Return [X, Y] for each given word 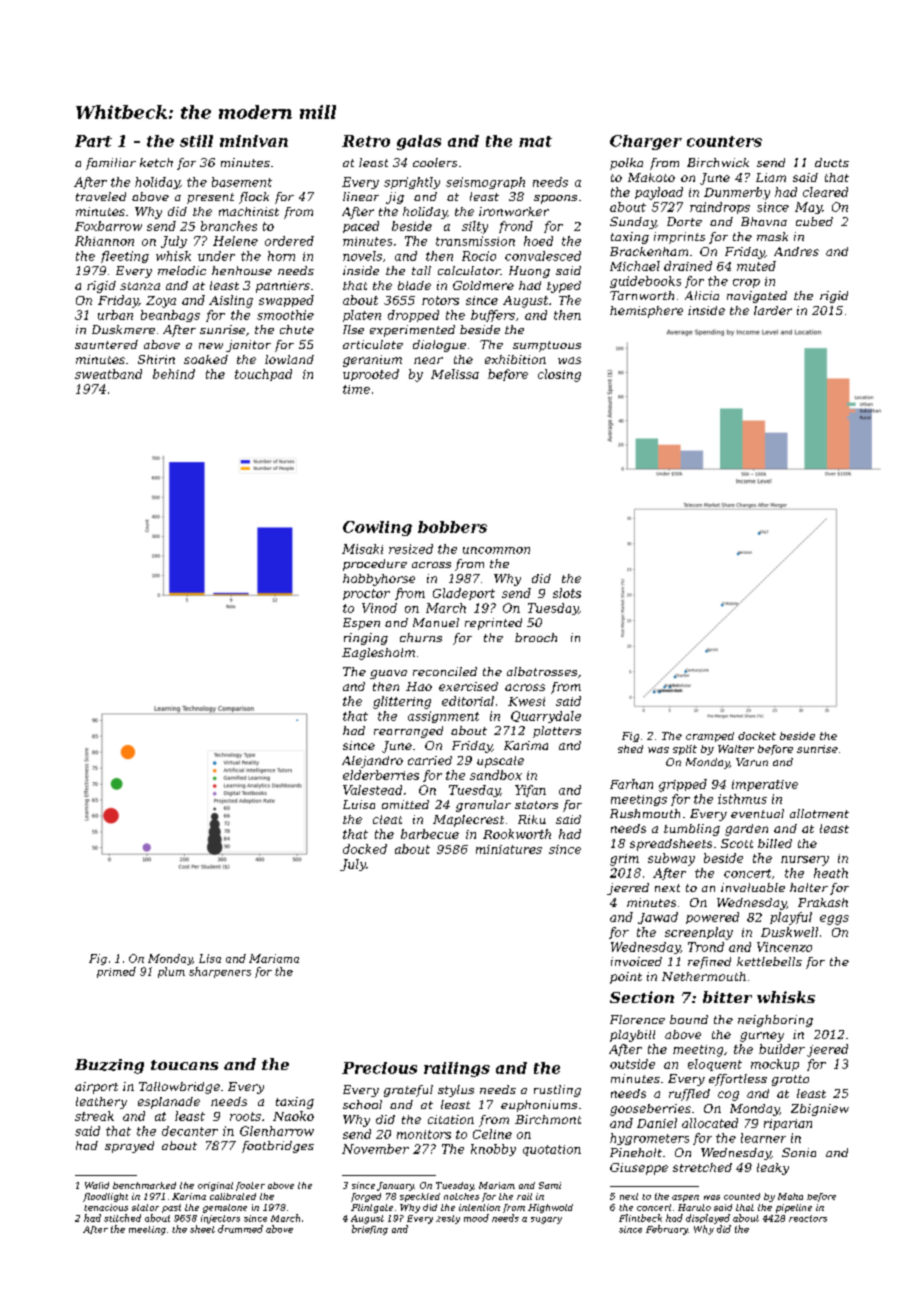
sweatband [108, 374]
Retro [366, 141]
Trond [706, 947]
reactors [808, 1218]
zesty [448, 1219]
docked [365, 849]
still [196, 141]
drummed [240, 1229]
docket [757, 736]
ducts [832, 162]
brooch [536, 637]
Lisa [210, 958]
